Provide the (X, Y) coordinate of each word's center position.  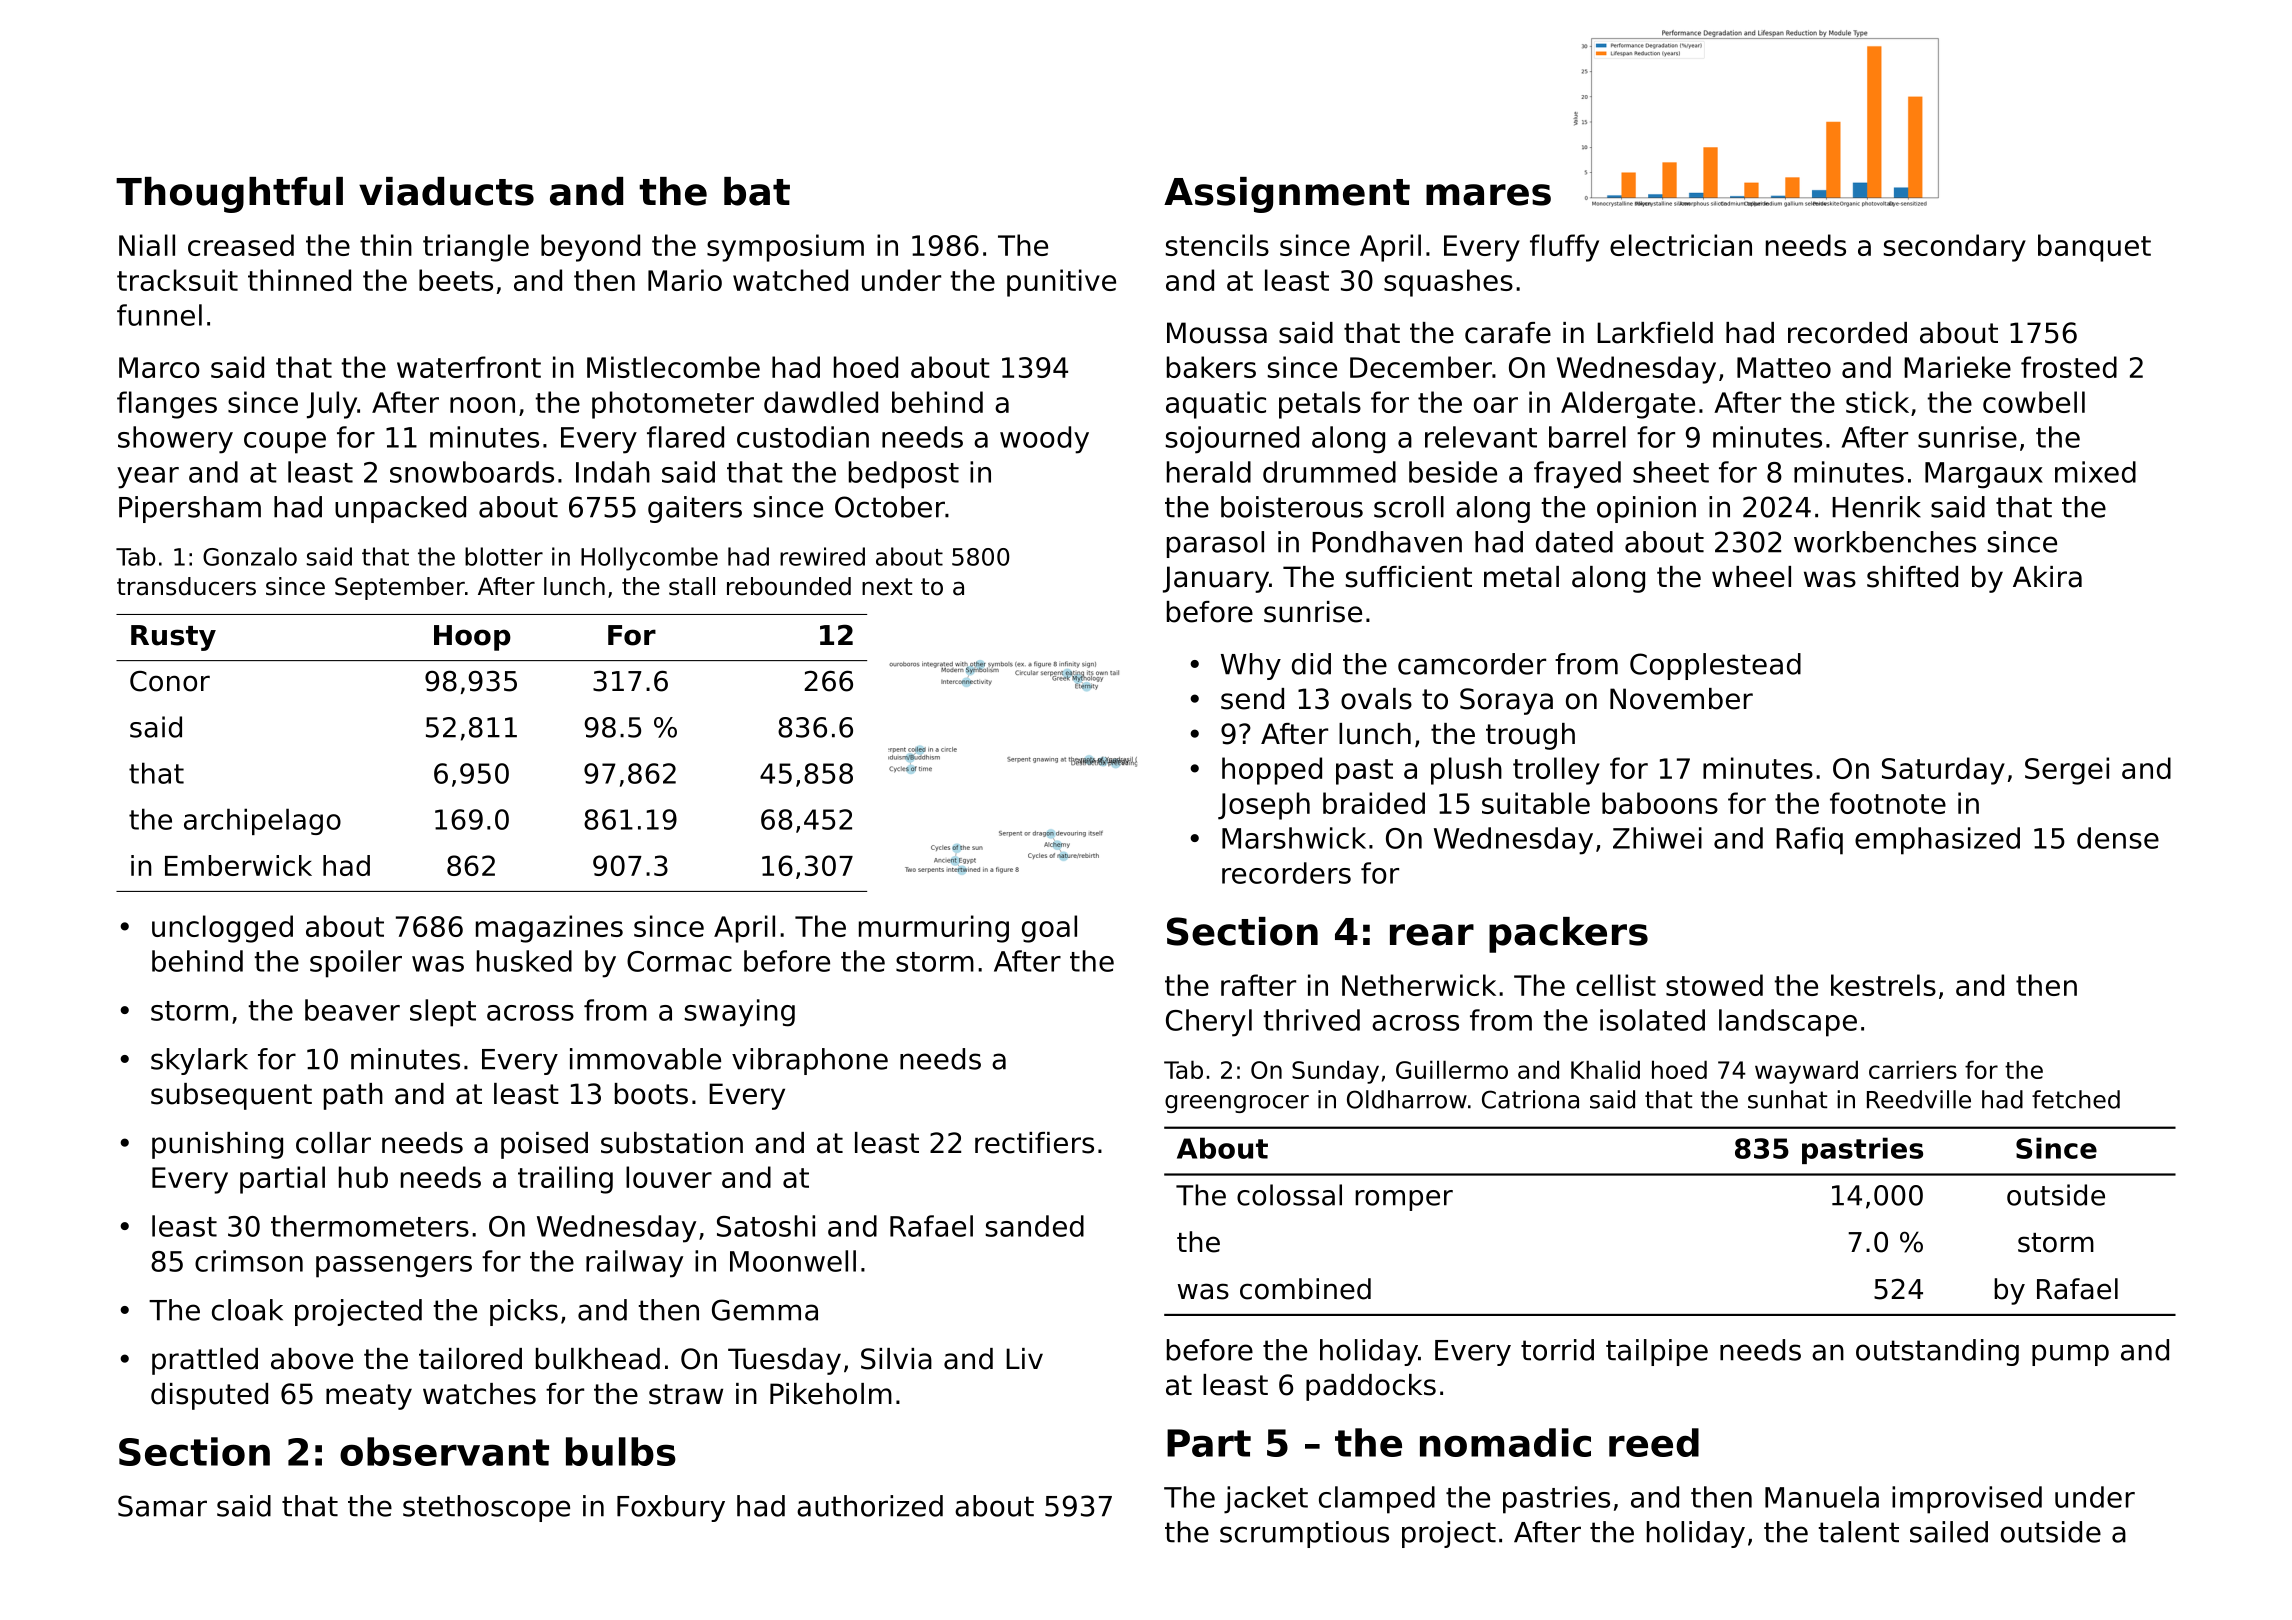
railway (634, 1264)
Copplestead (1715, 666)
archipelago (262, 821)
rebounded (789, 586)
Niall (147, 245)
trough (1530, 736)
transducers (186, 586)
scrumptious (1304, 1534)
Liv (1024, 1358)
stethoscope (486, 1508)
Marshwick (1294, 838)
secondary (1955, 248)
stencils (1217, 245)
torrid (1557, 1350)
